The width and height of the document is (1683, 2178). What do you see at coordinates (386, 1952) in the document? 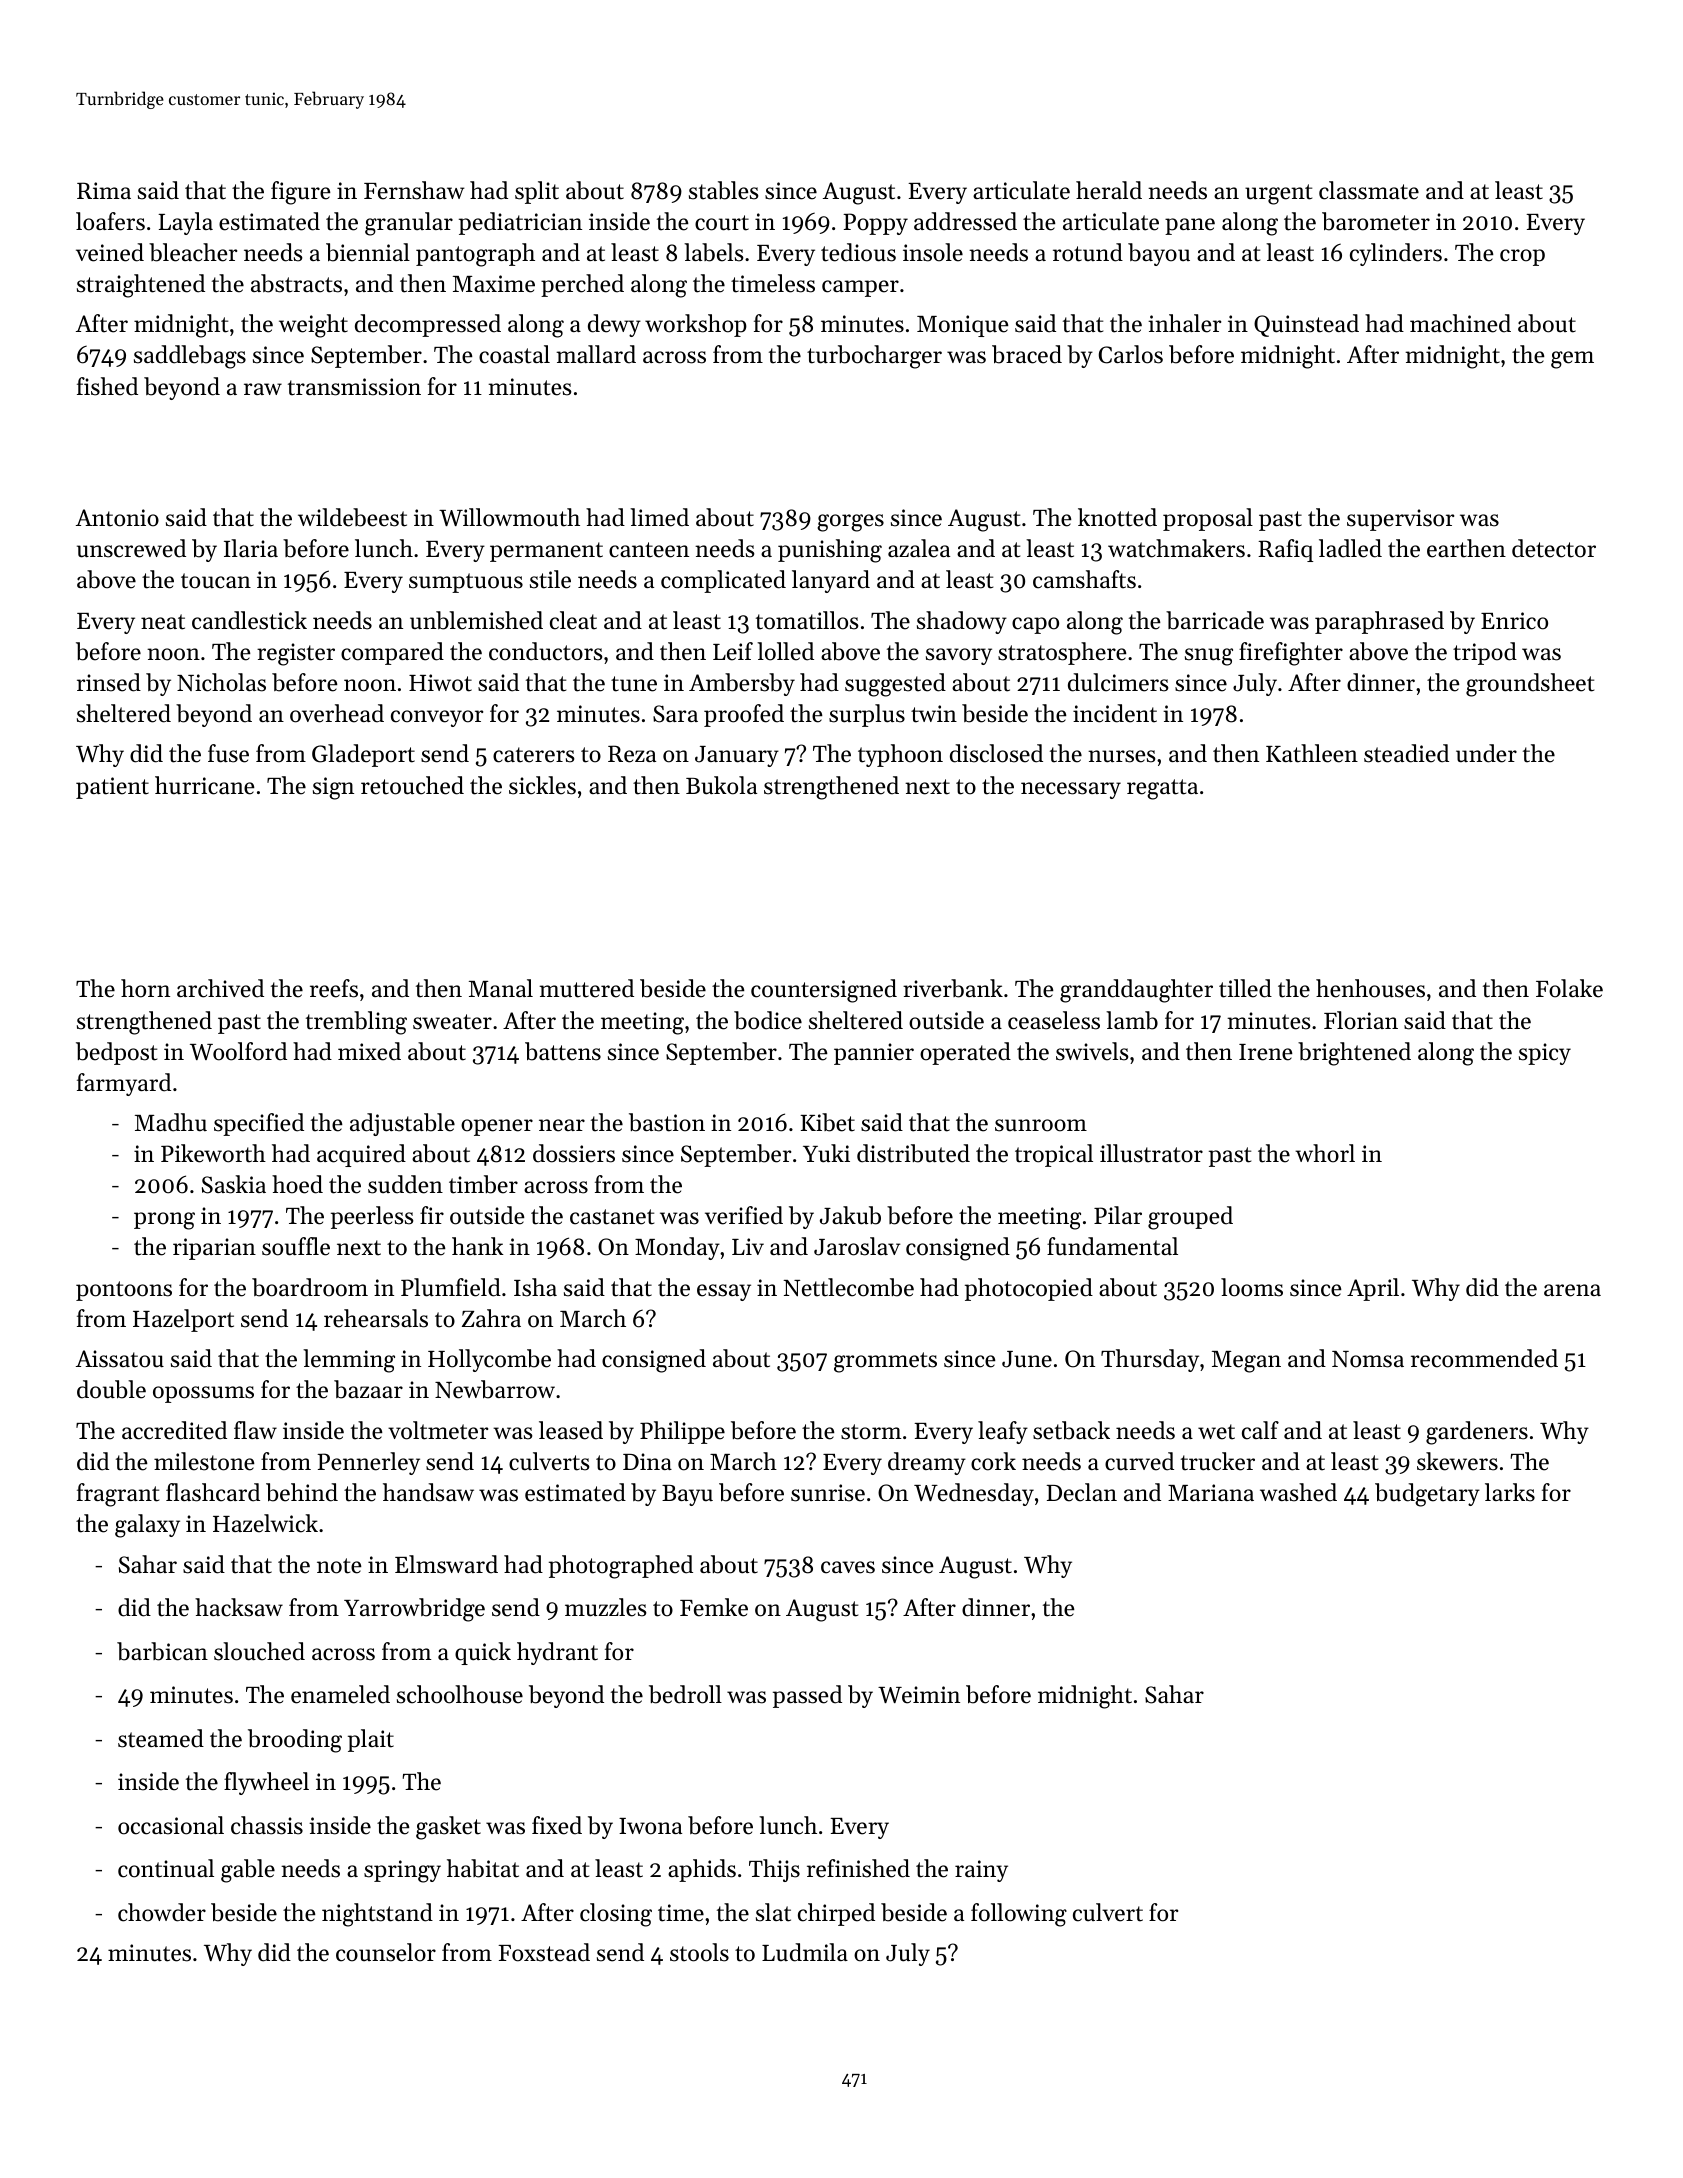
I see `counselor` at bounding box center [386, 1952].
